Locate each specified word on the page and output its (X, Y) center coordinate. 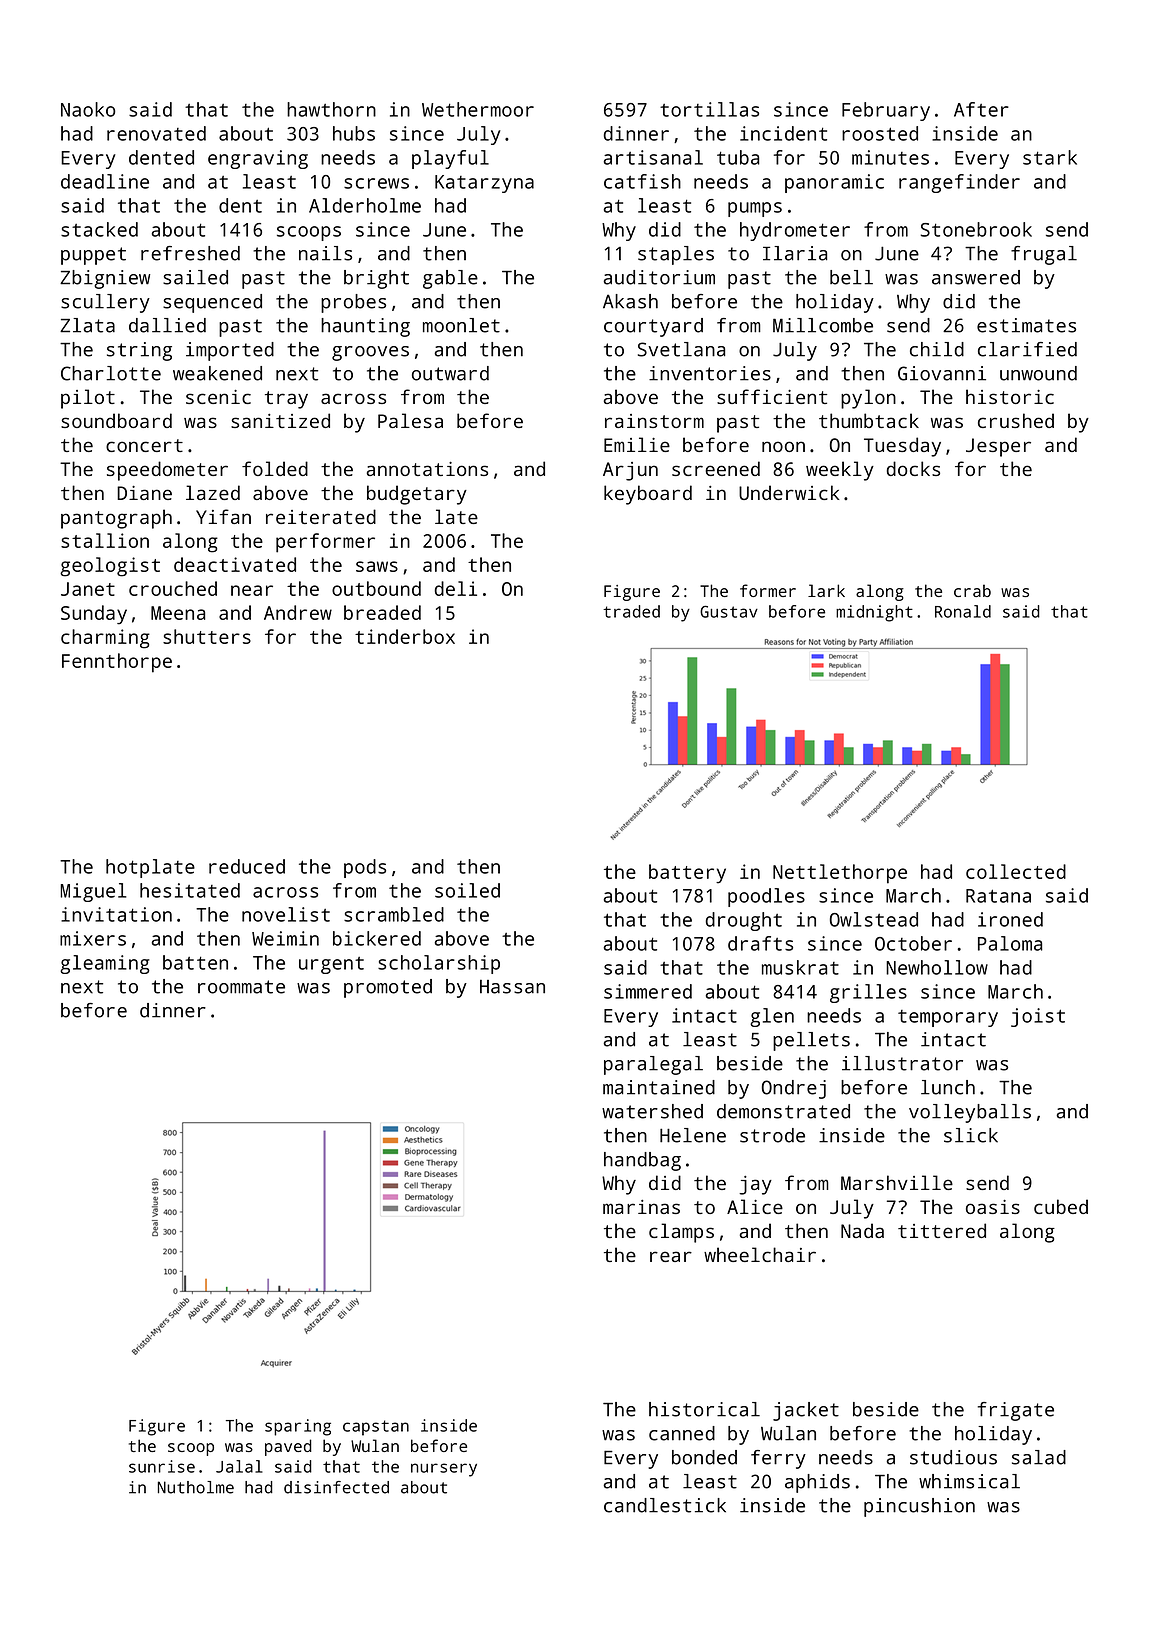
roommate (241, 987)
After (981, 109)
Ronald (963, 611)
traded (631, 611)
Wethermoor (478, 109)
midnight (874, 613)
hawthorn (331, 109)
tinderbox (405, 636)
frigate (1016, 1411)
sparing (298, 1427)
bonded (704, 1457)
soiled (467, 890)
